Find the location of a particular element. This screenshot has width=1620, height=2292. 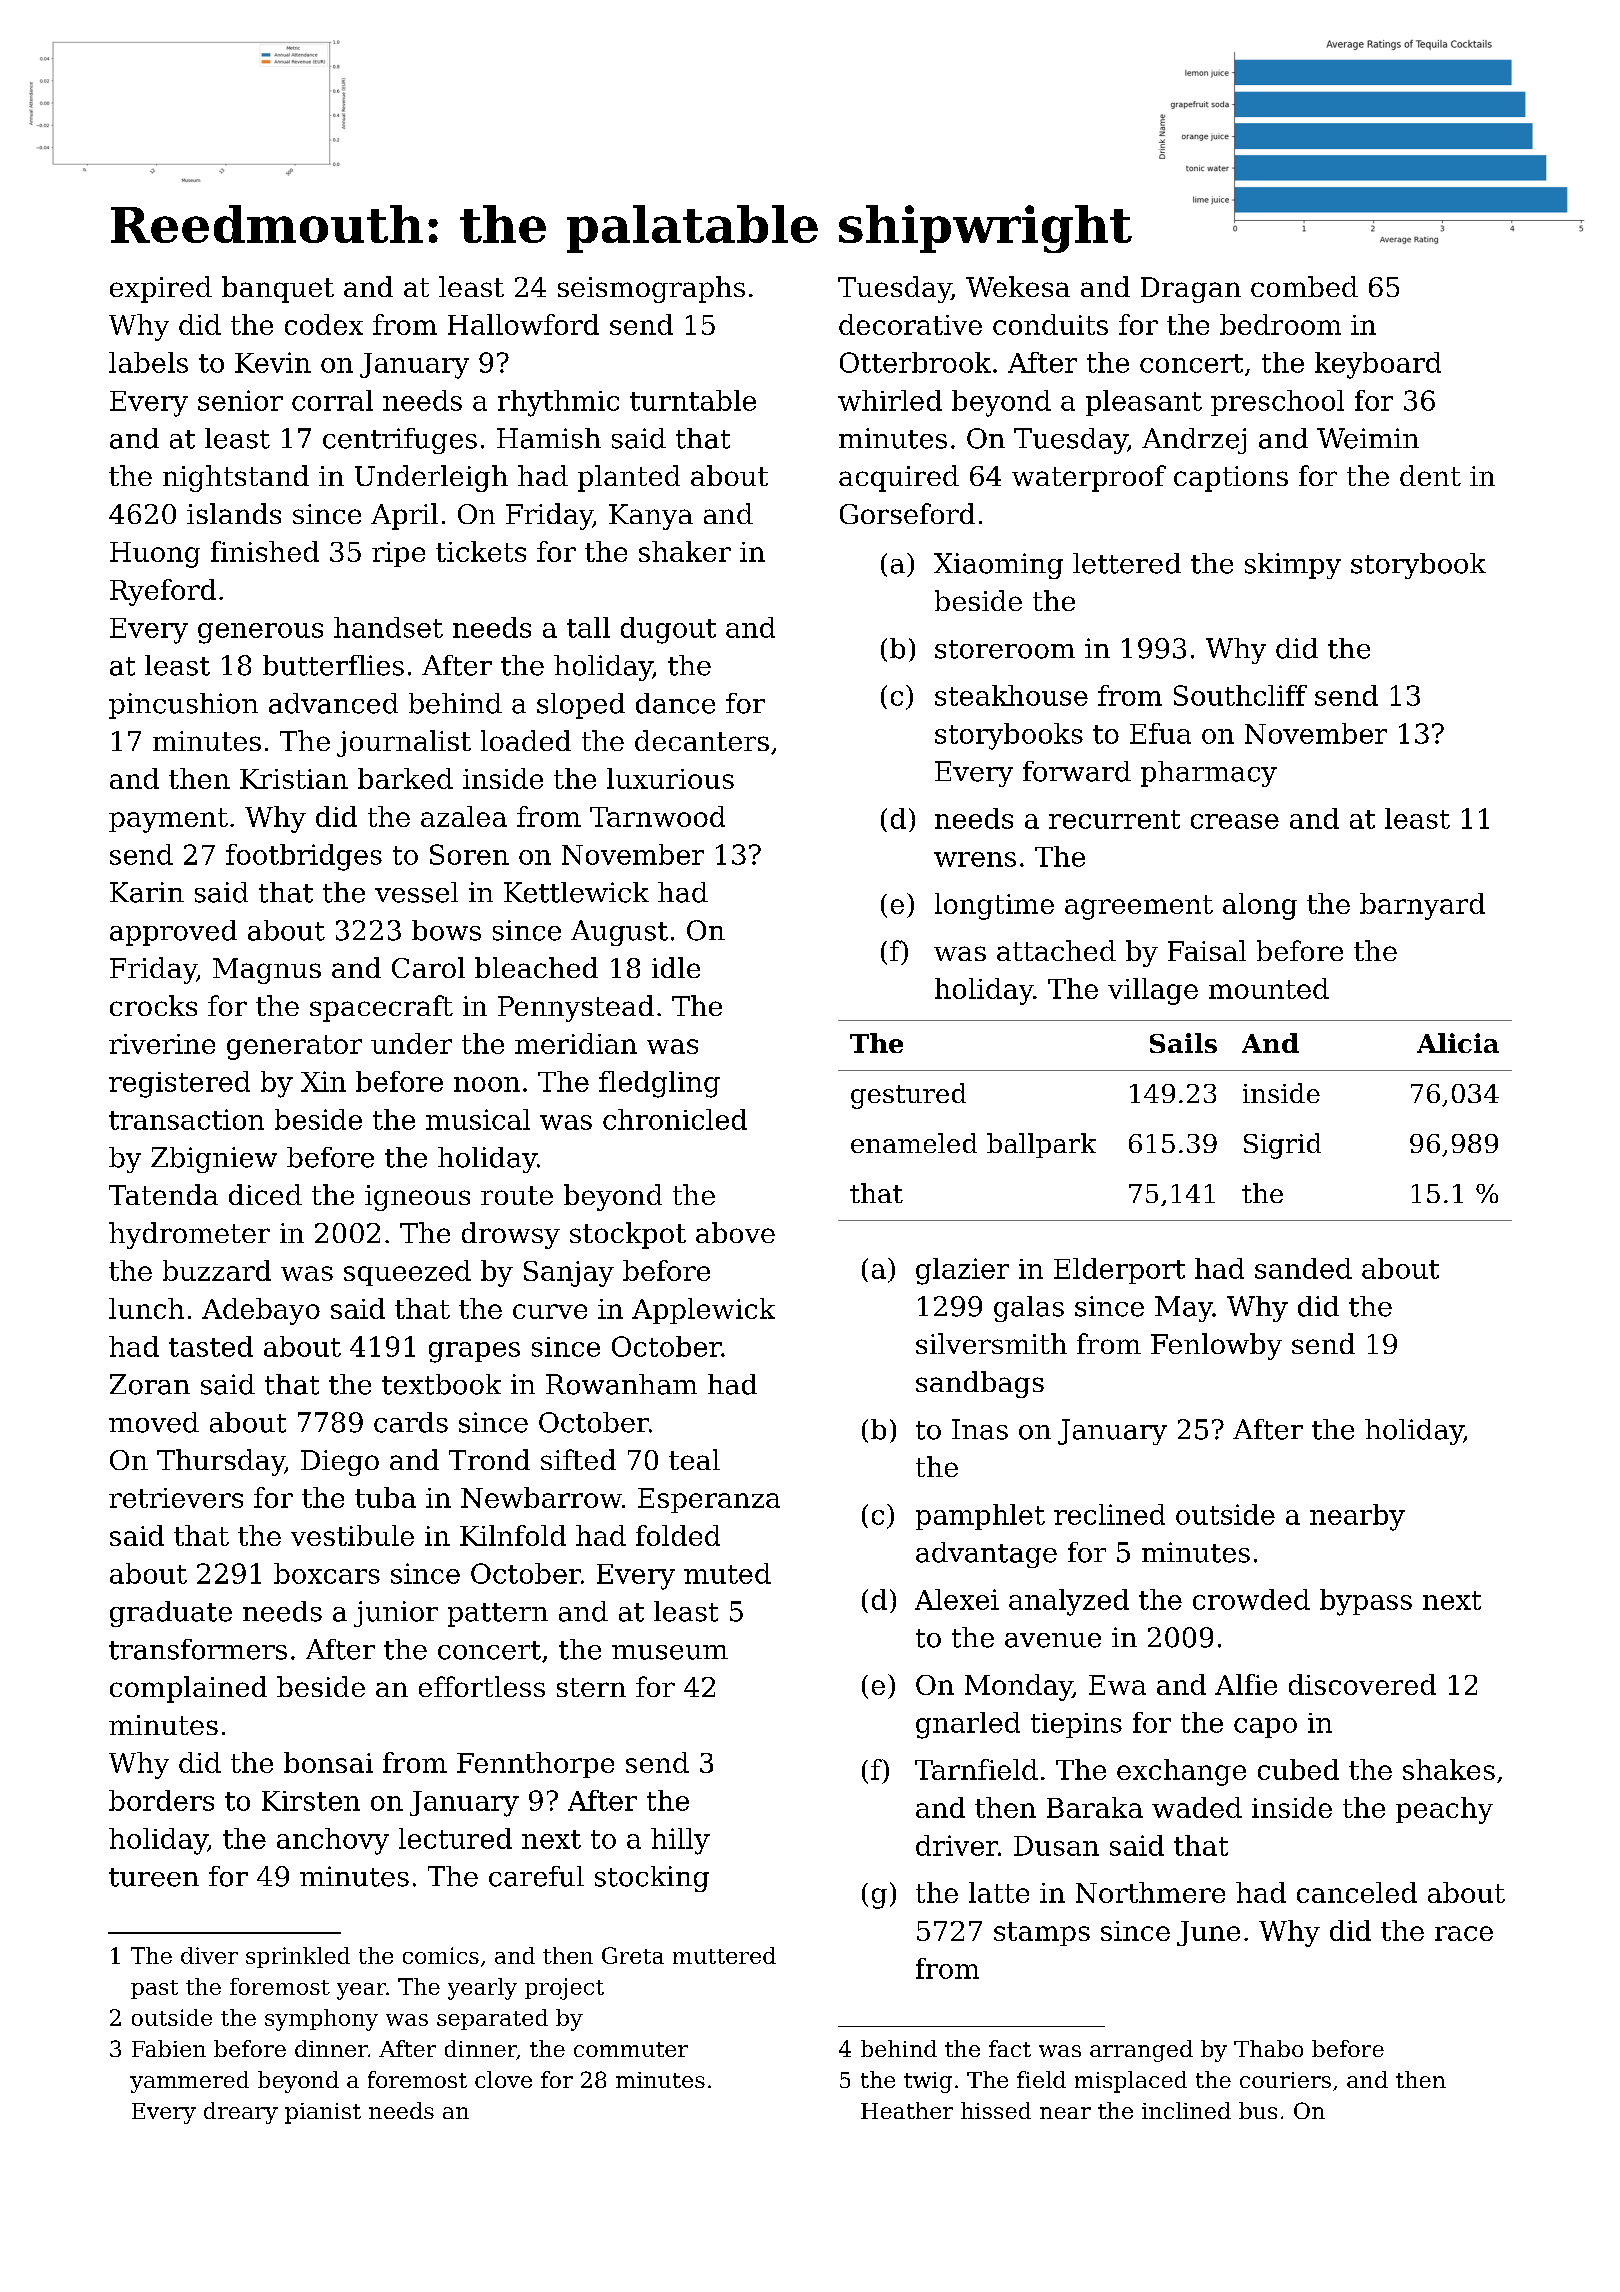

gestured is located at coordinates (908, 1096).
